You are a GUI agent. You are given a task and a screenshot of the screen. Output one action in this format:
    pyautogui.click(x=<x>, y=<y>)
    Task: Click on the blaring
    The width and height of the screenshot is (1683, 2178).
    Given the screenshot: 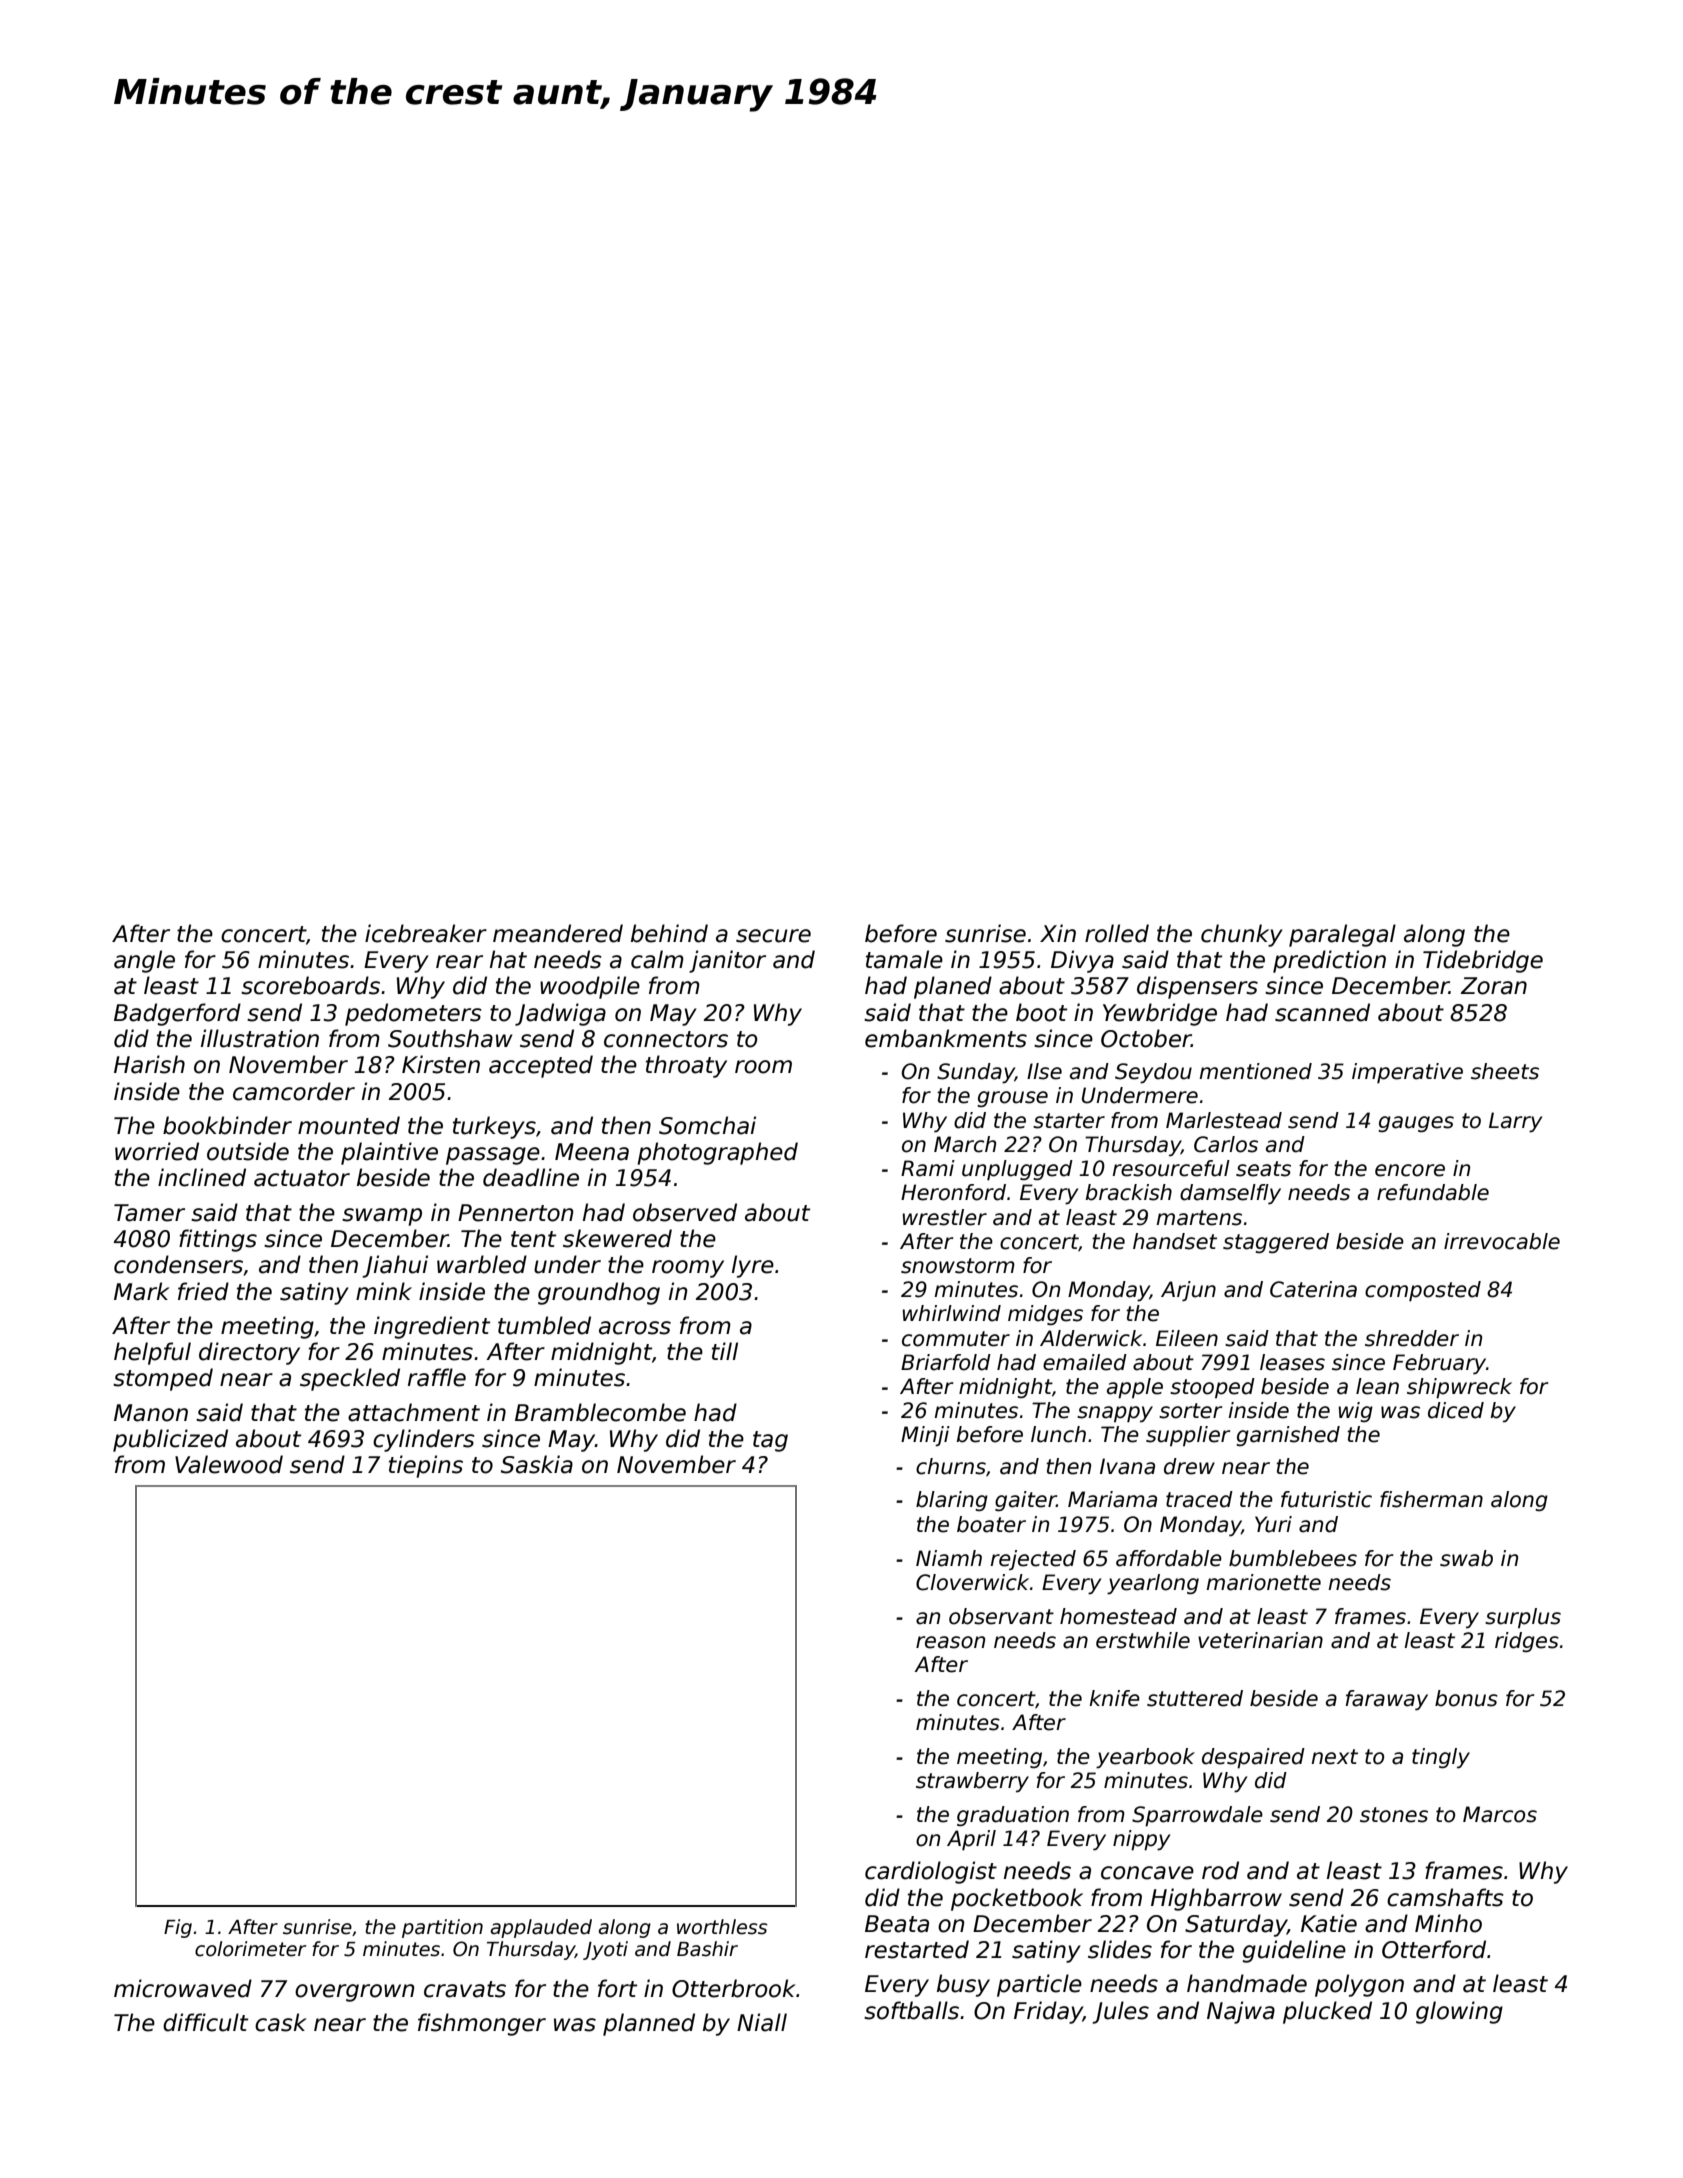 What is the action you would take?
    pyautogui.click(x=952, y=1501)
